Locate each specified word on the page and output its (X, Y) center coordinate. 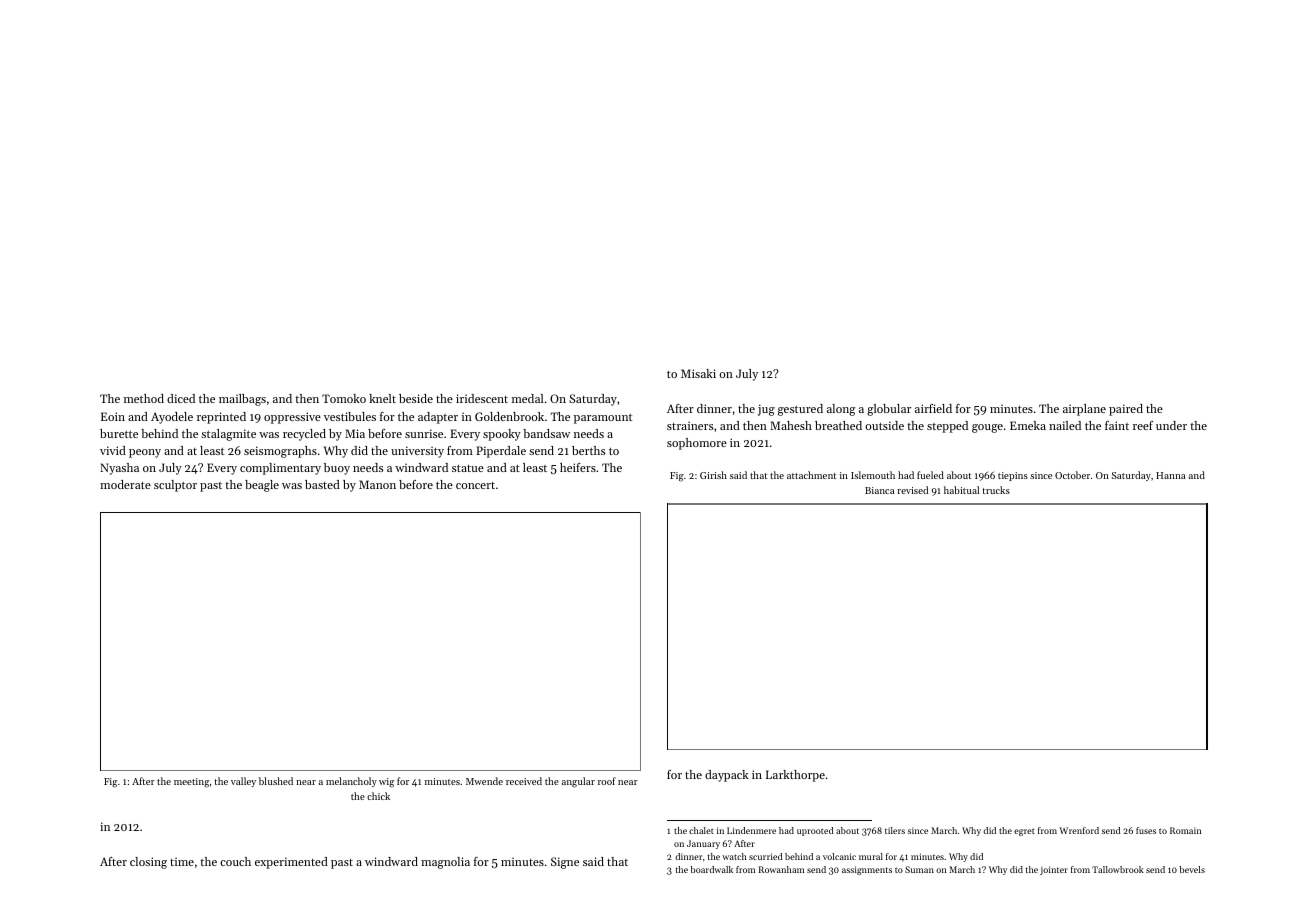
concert (475, 485)
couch (235, 861)
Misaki (698, 373)
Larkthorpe (795, 776)
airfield (933, 408)
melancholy (351, 782)
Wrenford (1079, 830)
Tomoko (344, 398)
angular (578, 782)
